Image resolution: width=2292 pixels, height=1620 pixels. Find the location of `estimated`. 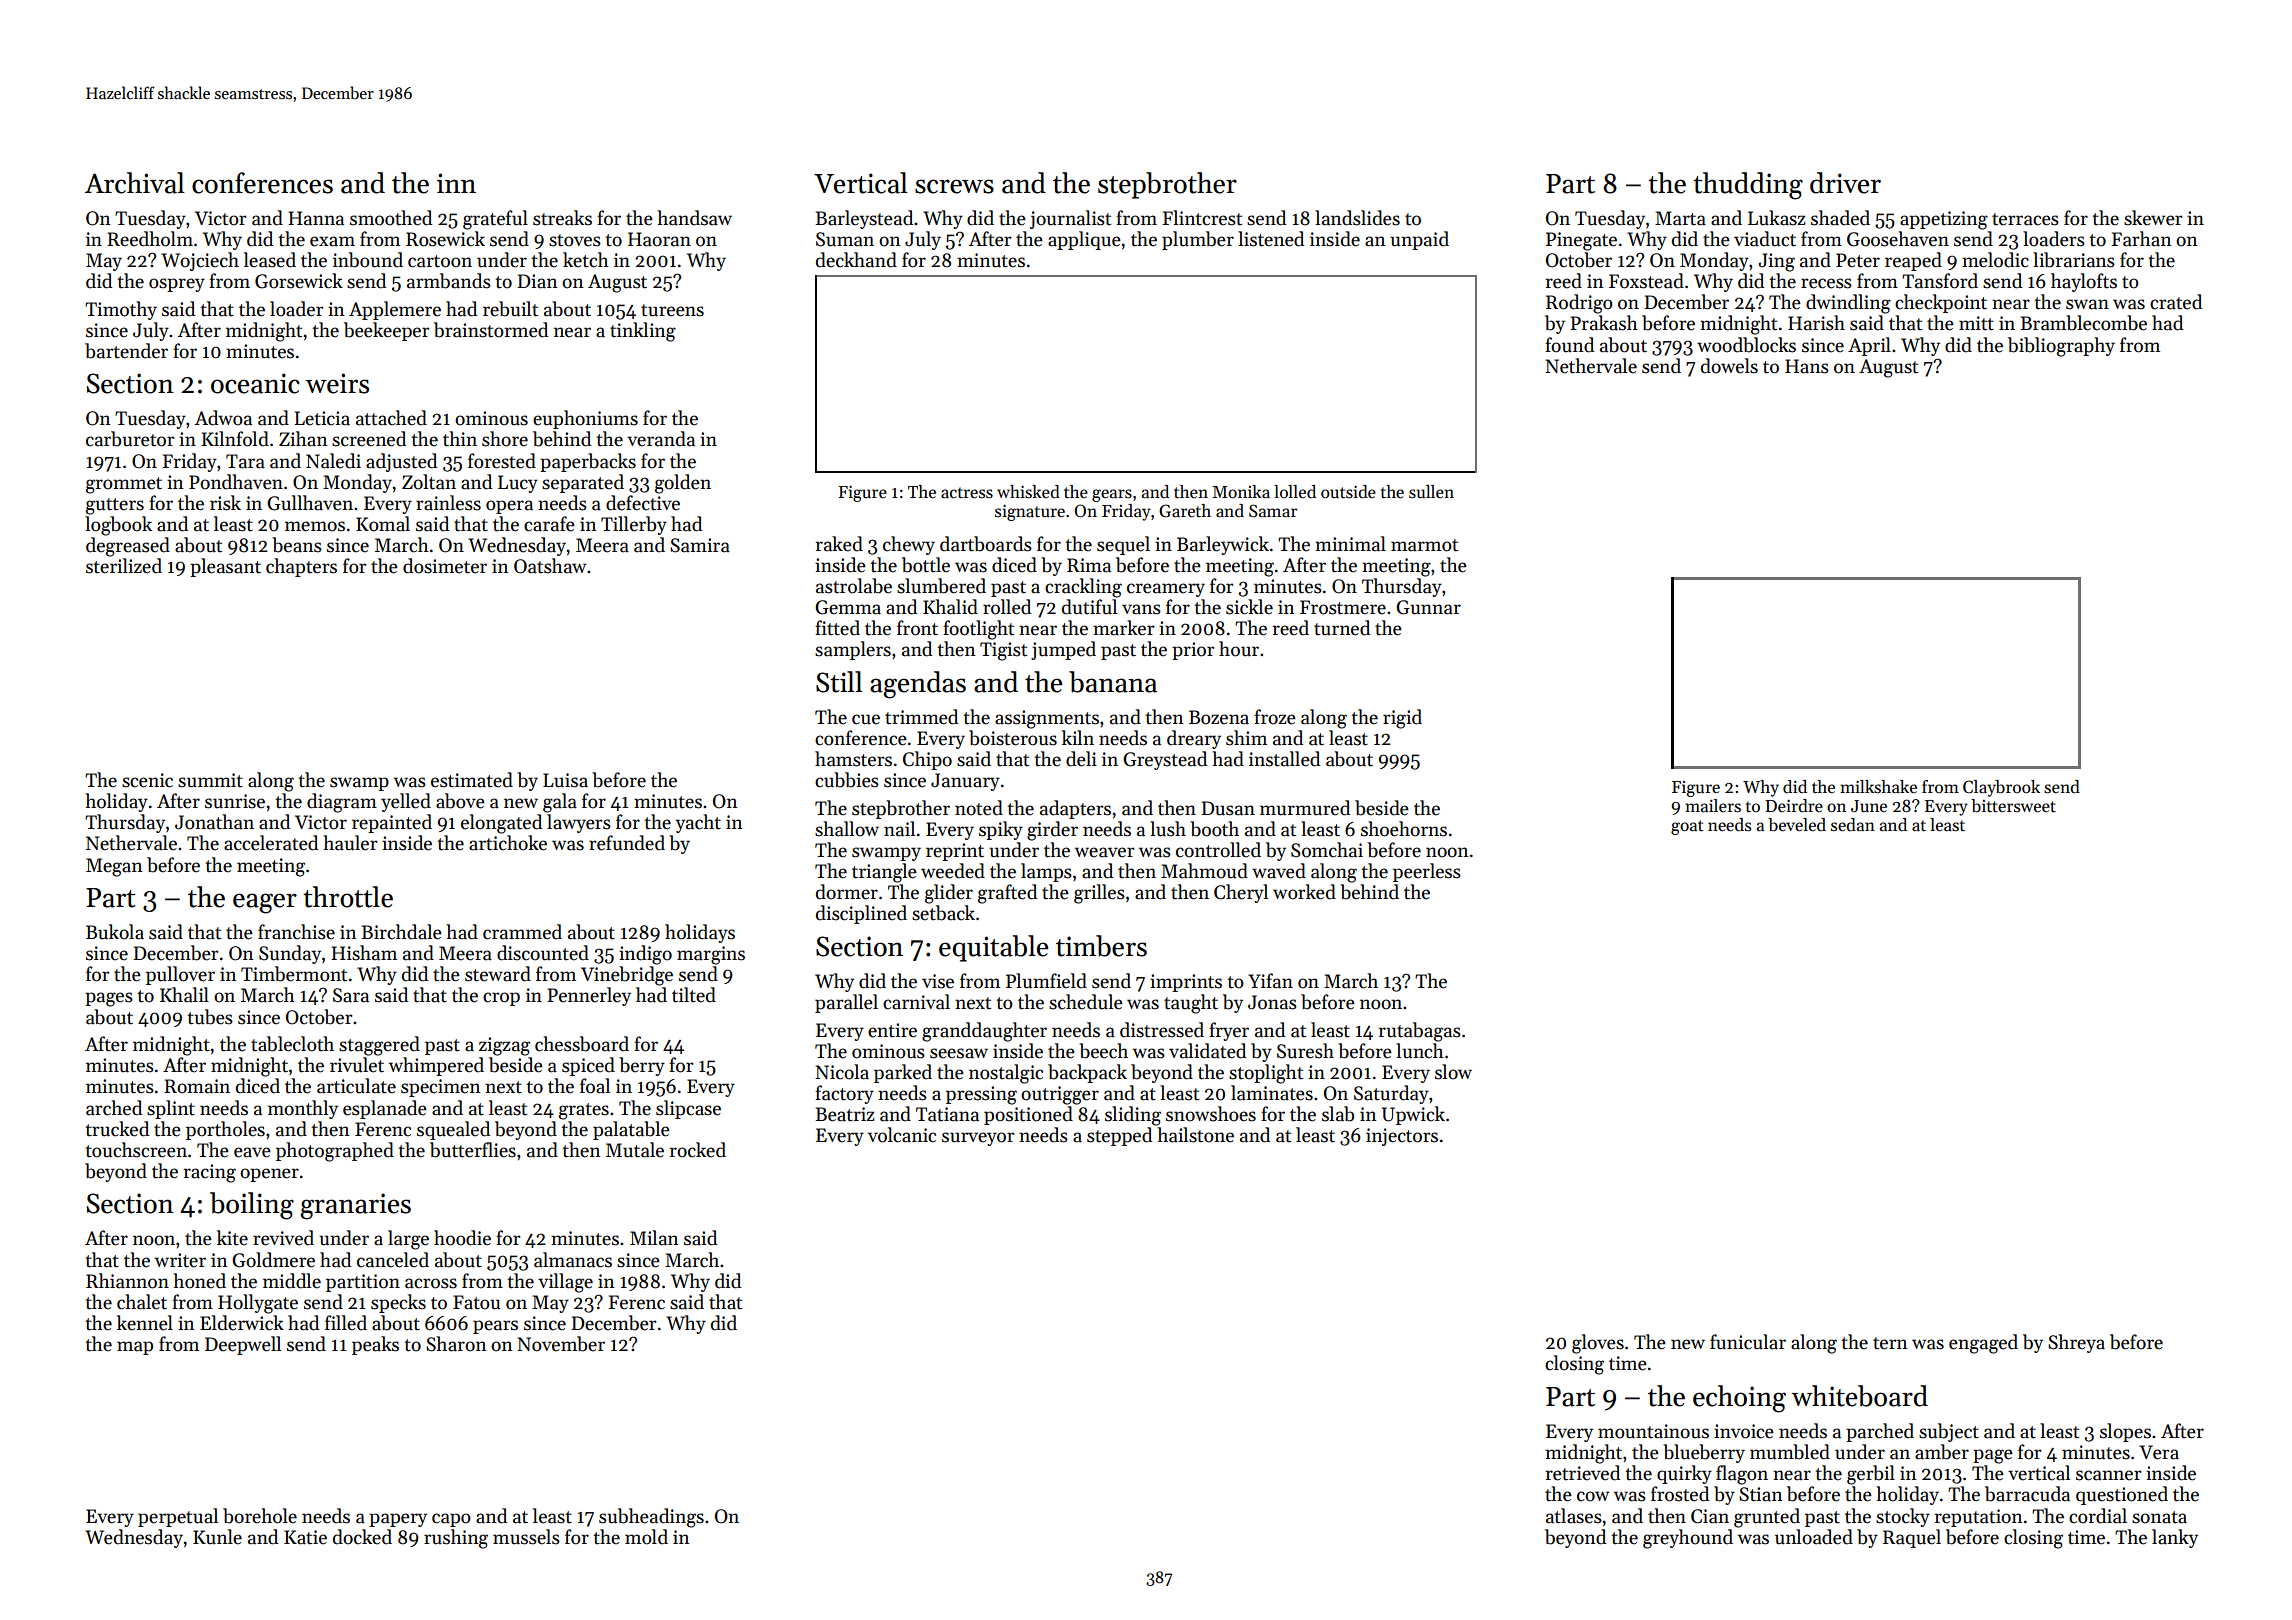

estimated is located at coordinates (472, 780).
